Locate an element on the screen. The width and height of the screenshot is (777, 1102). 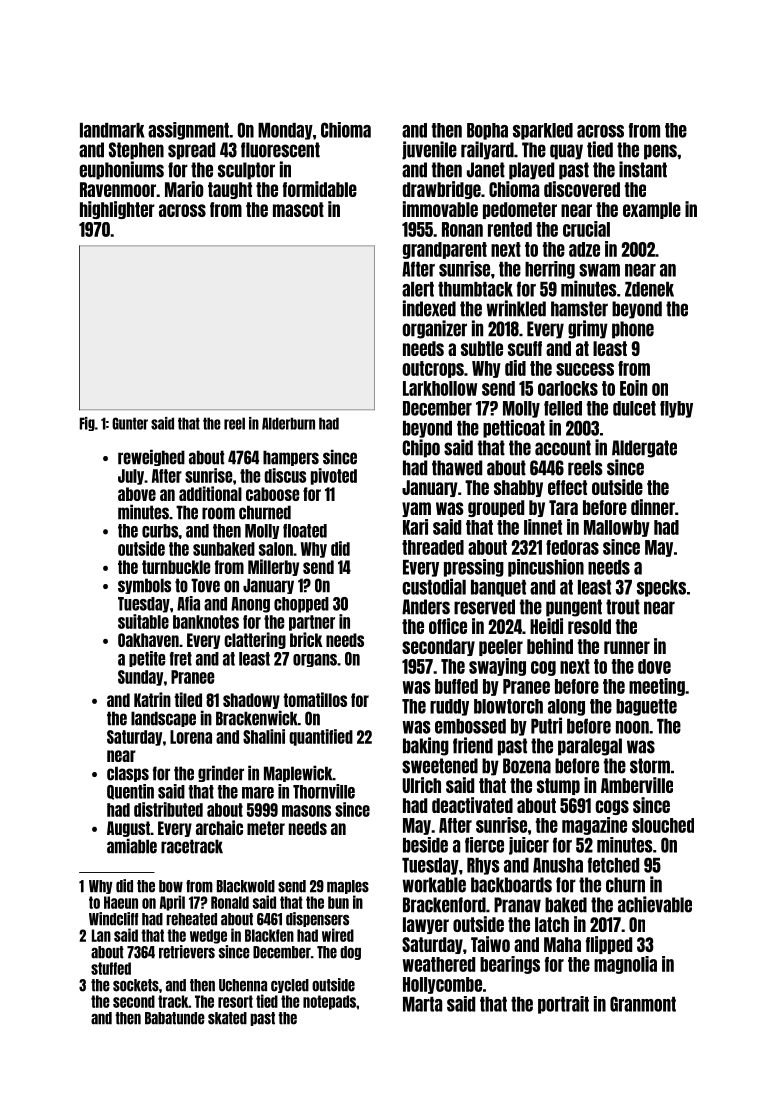
office is located at coordinates (448, 626).
